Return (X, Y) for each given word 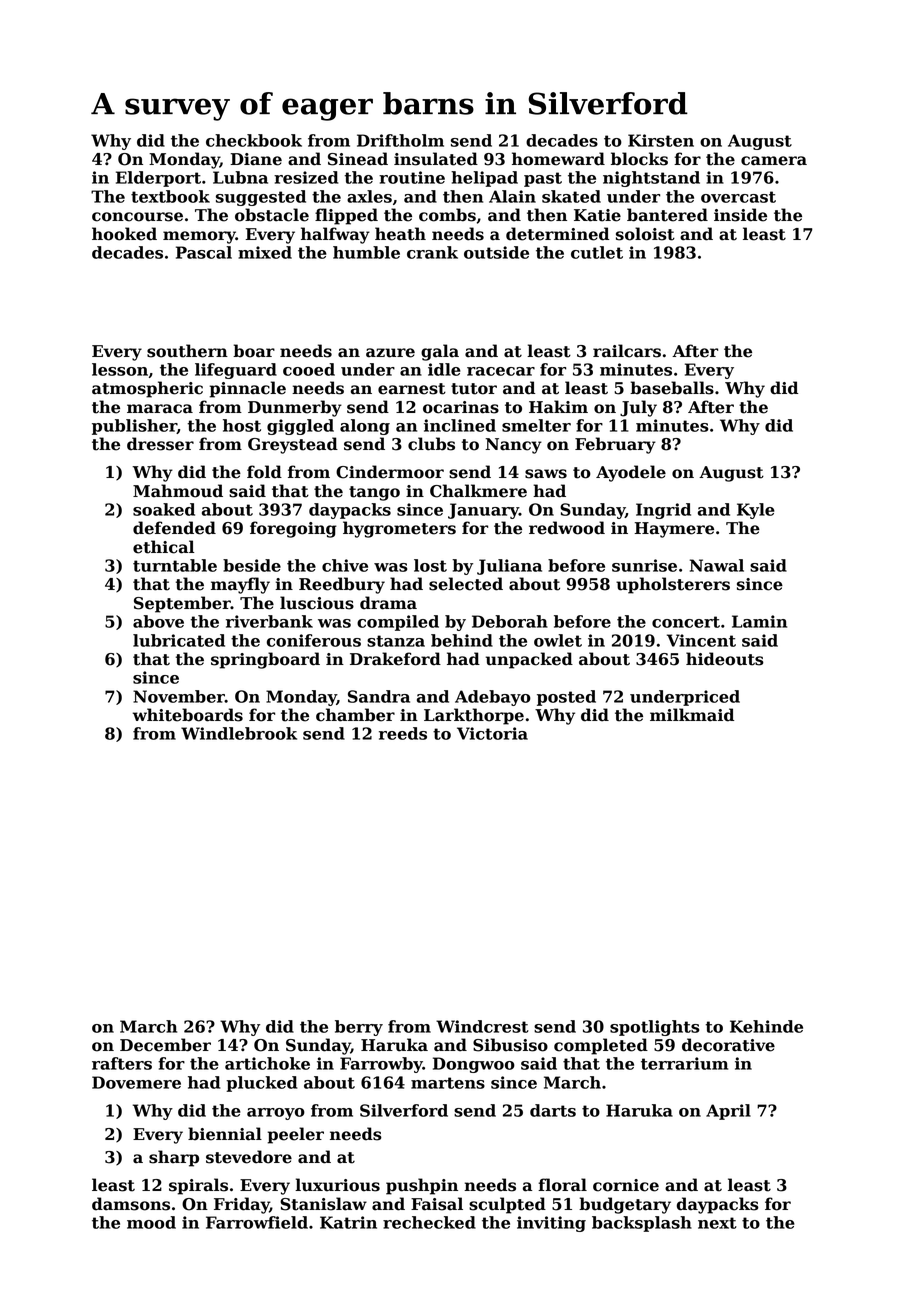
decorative (728, 1045)
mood (151, 1222)
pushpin (422, 1186)
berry (359, 1028)
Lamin (759, 621)
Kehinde (766, 1026)
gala (440, 352)
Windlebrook (239, 733)
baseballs (672, 388)
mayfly (240, 585)
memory (199, 237)
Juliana (509, 567)
